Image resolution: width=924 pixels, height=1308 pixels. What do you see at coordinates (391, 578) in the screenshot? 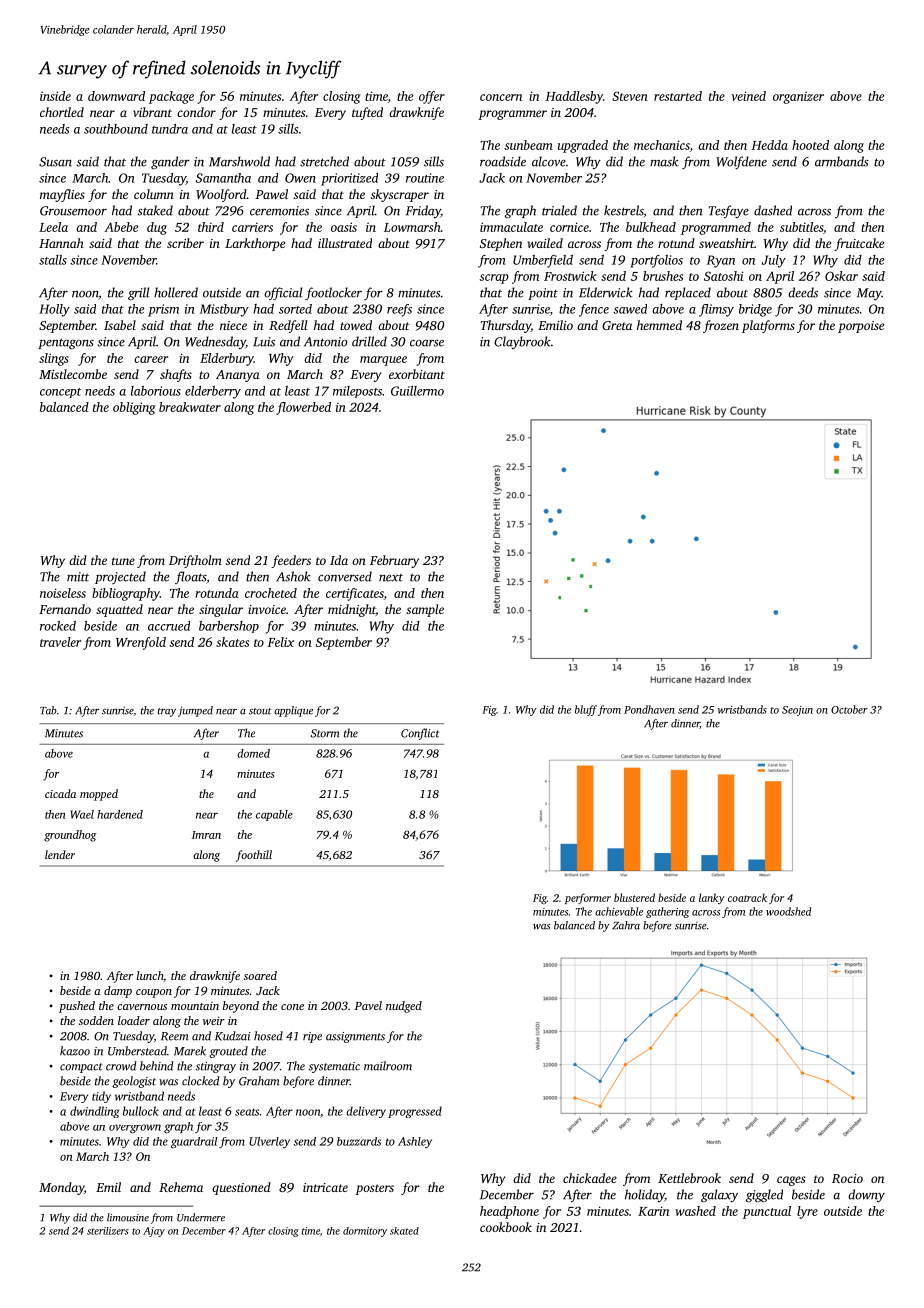
I see `next` at bounding box center [391, 578].
